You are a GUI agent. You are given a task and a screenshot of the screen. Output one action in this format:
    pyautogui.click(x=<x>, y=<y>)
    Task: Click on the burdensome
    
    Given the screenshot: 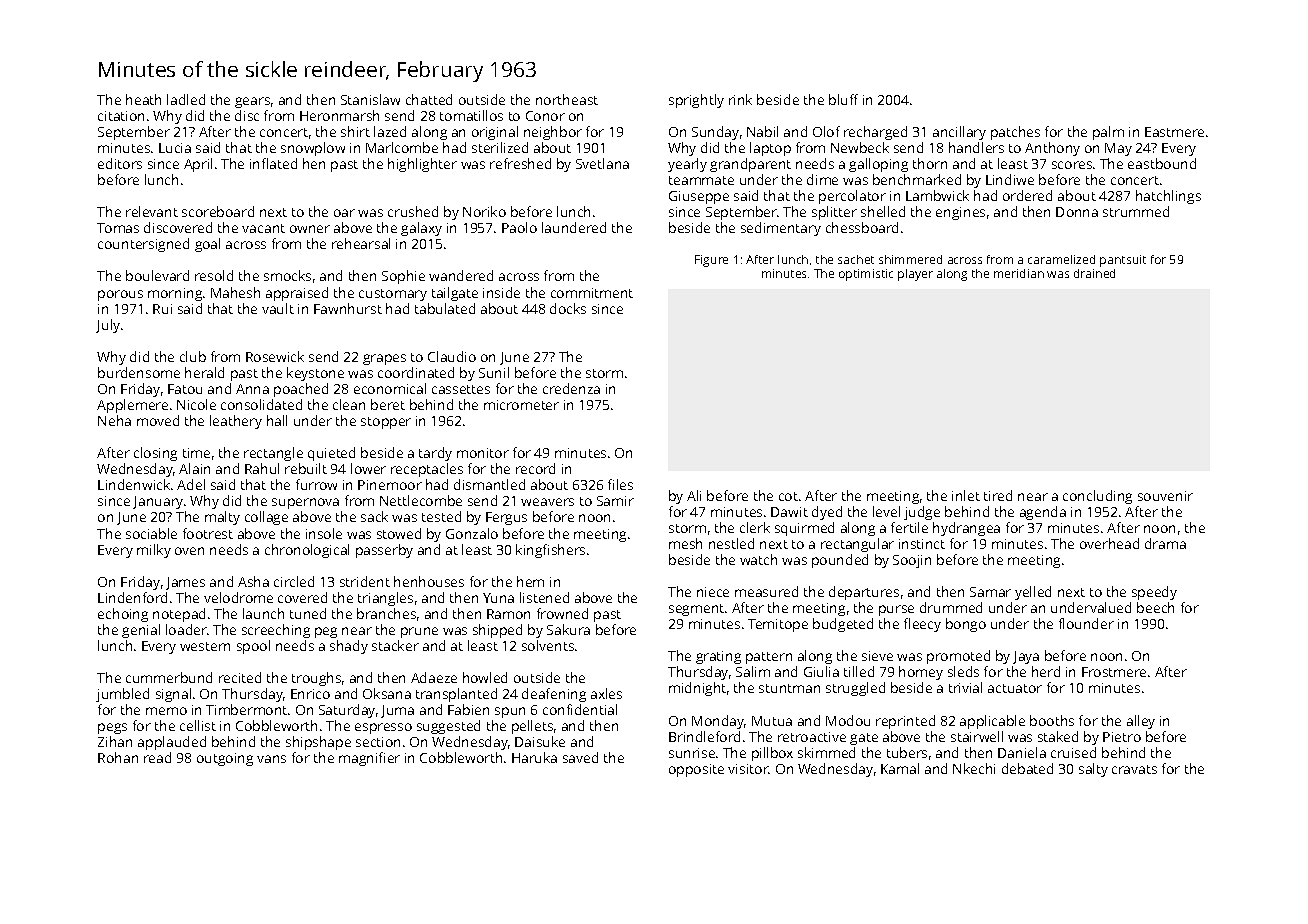 What is the action you would take?
    pyautogui.click(x=139, y=372)
